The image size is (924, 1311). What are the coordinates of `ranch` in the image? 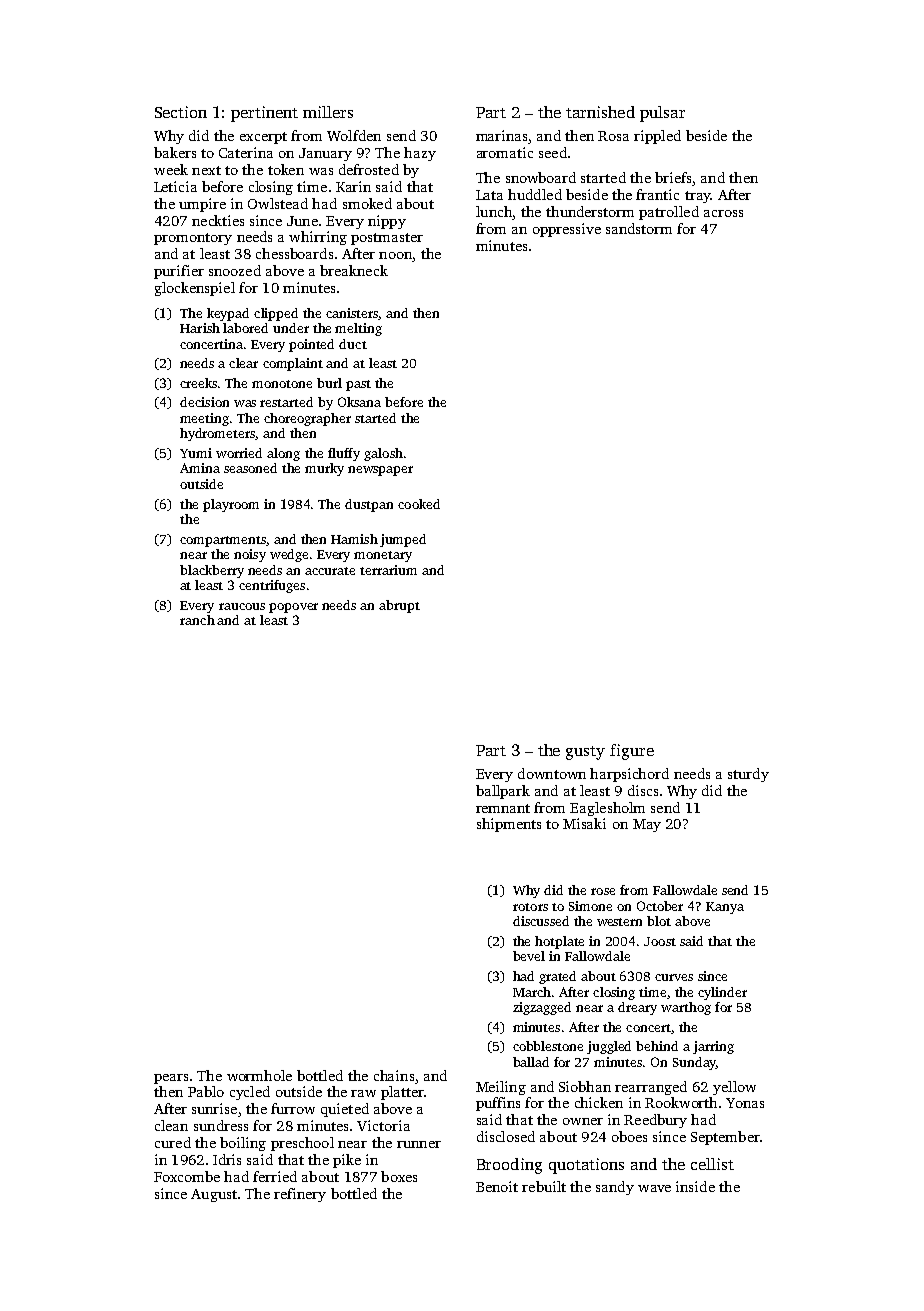 It's located at (197, 620).
